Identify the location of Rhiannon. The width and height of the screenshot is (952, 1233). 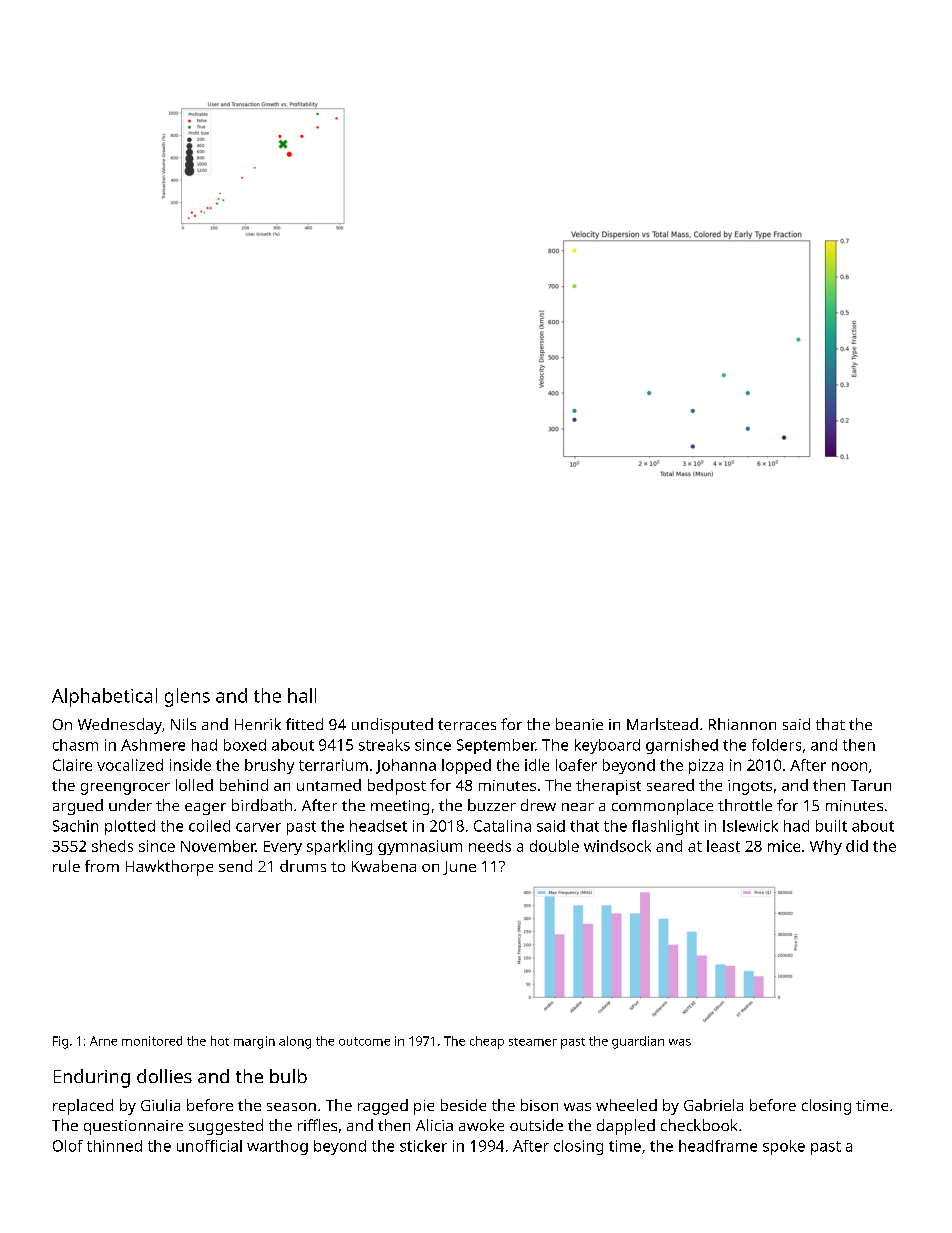
(742, 724).
